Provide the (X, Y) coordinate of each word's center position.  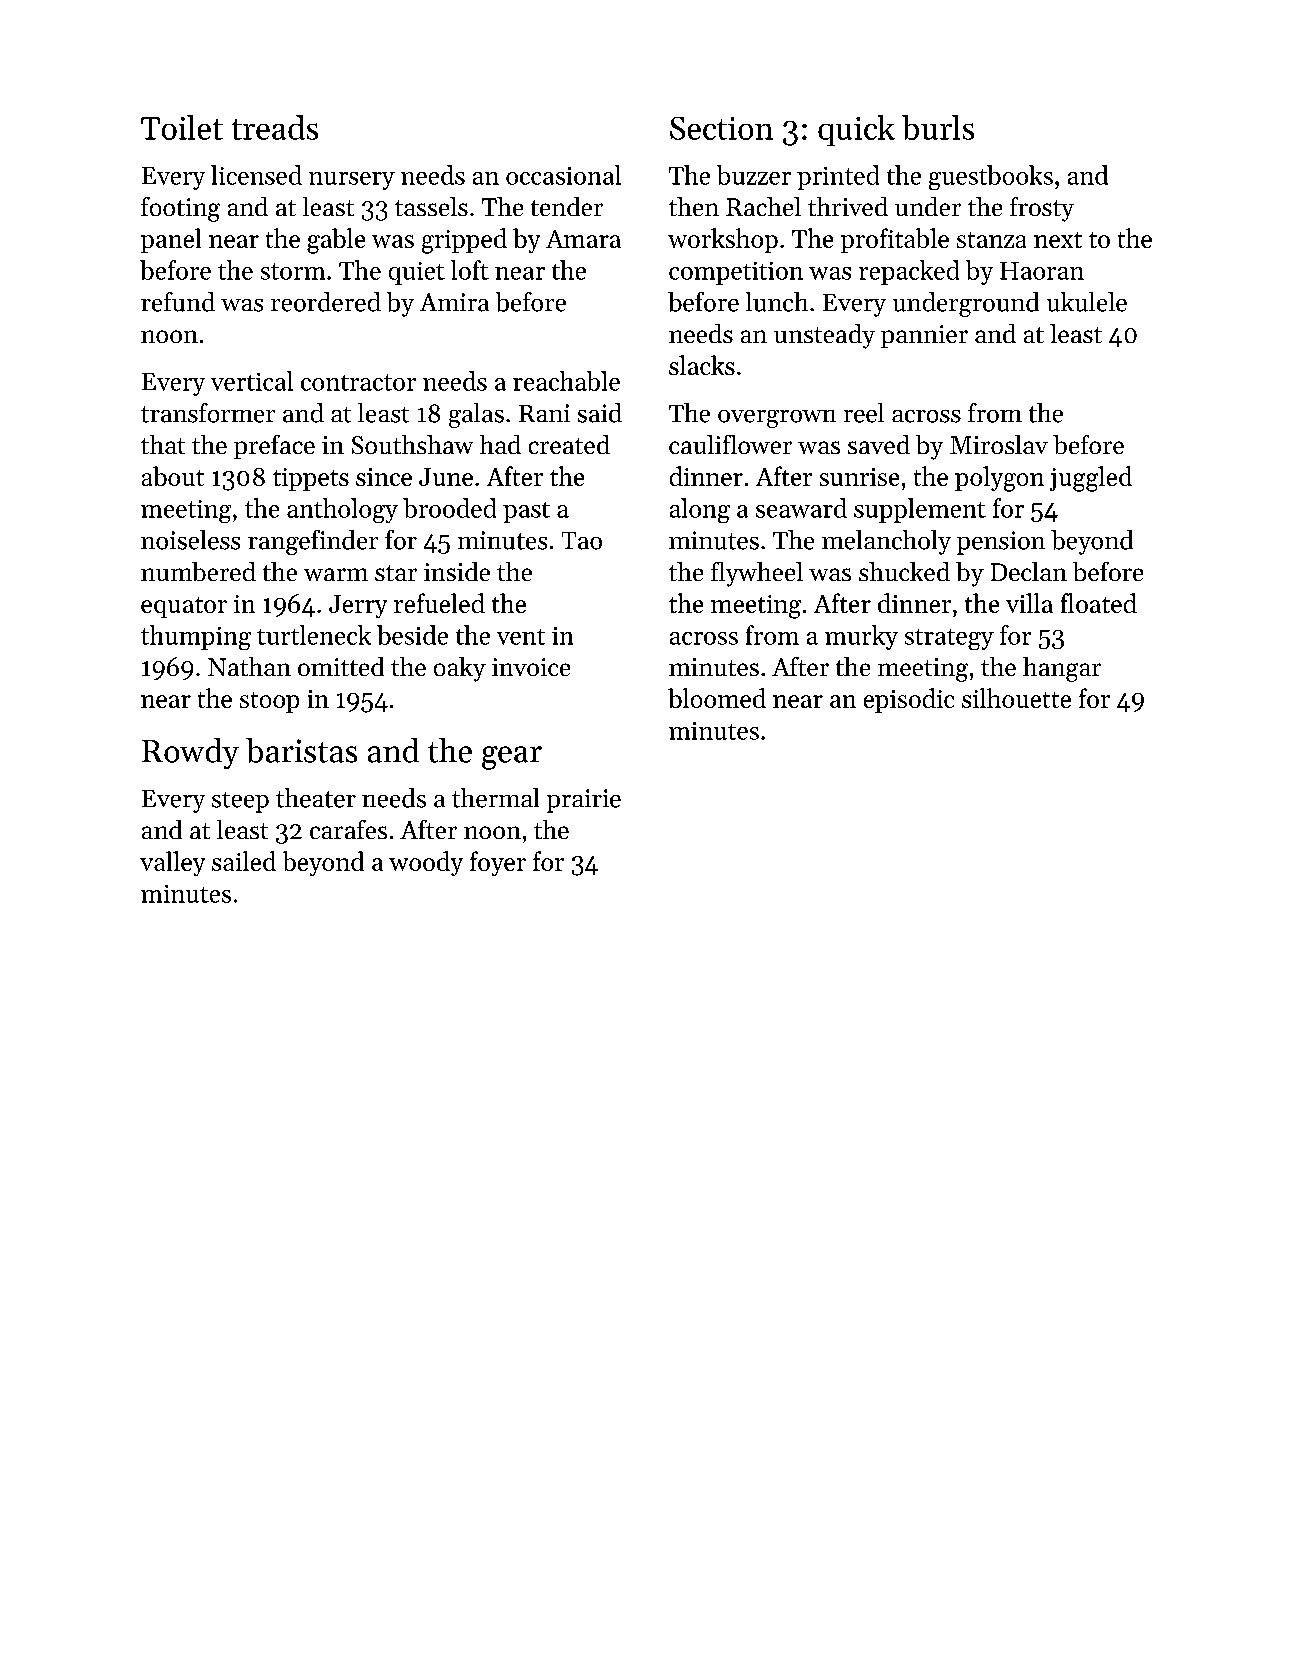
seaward (801, 508)
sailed (244, 861)
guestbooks (991, 177)
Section (721, 128)
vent (521, 637)
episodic (909, 700)
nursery (352, 181)
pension (1001, 543)
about (173, 476)
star (396, 573)
